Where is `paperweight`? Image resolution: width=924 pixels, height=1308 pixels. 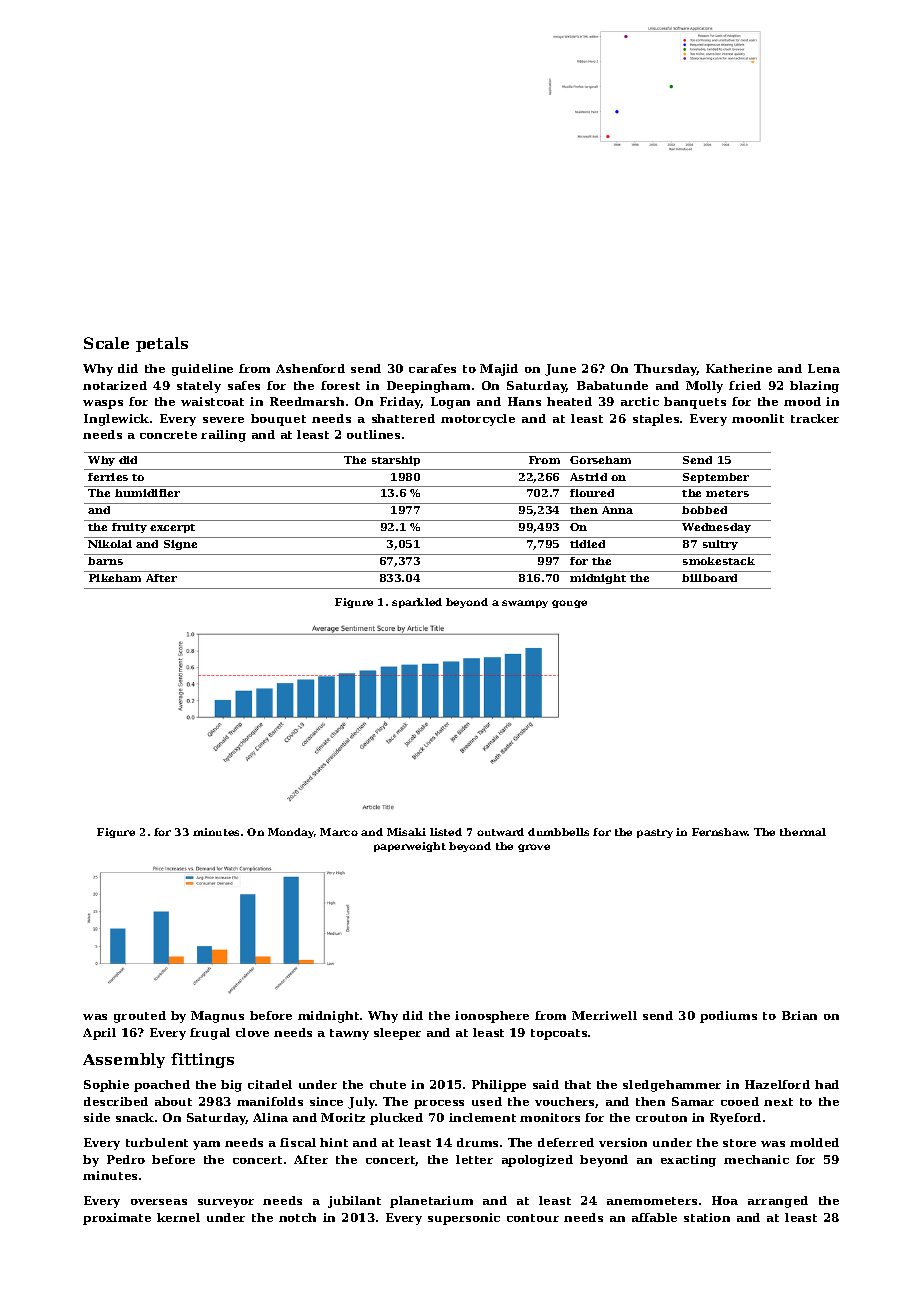 paperweight is located at coordinates (410, 847).
